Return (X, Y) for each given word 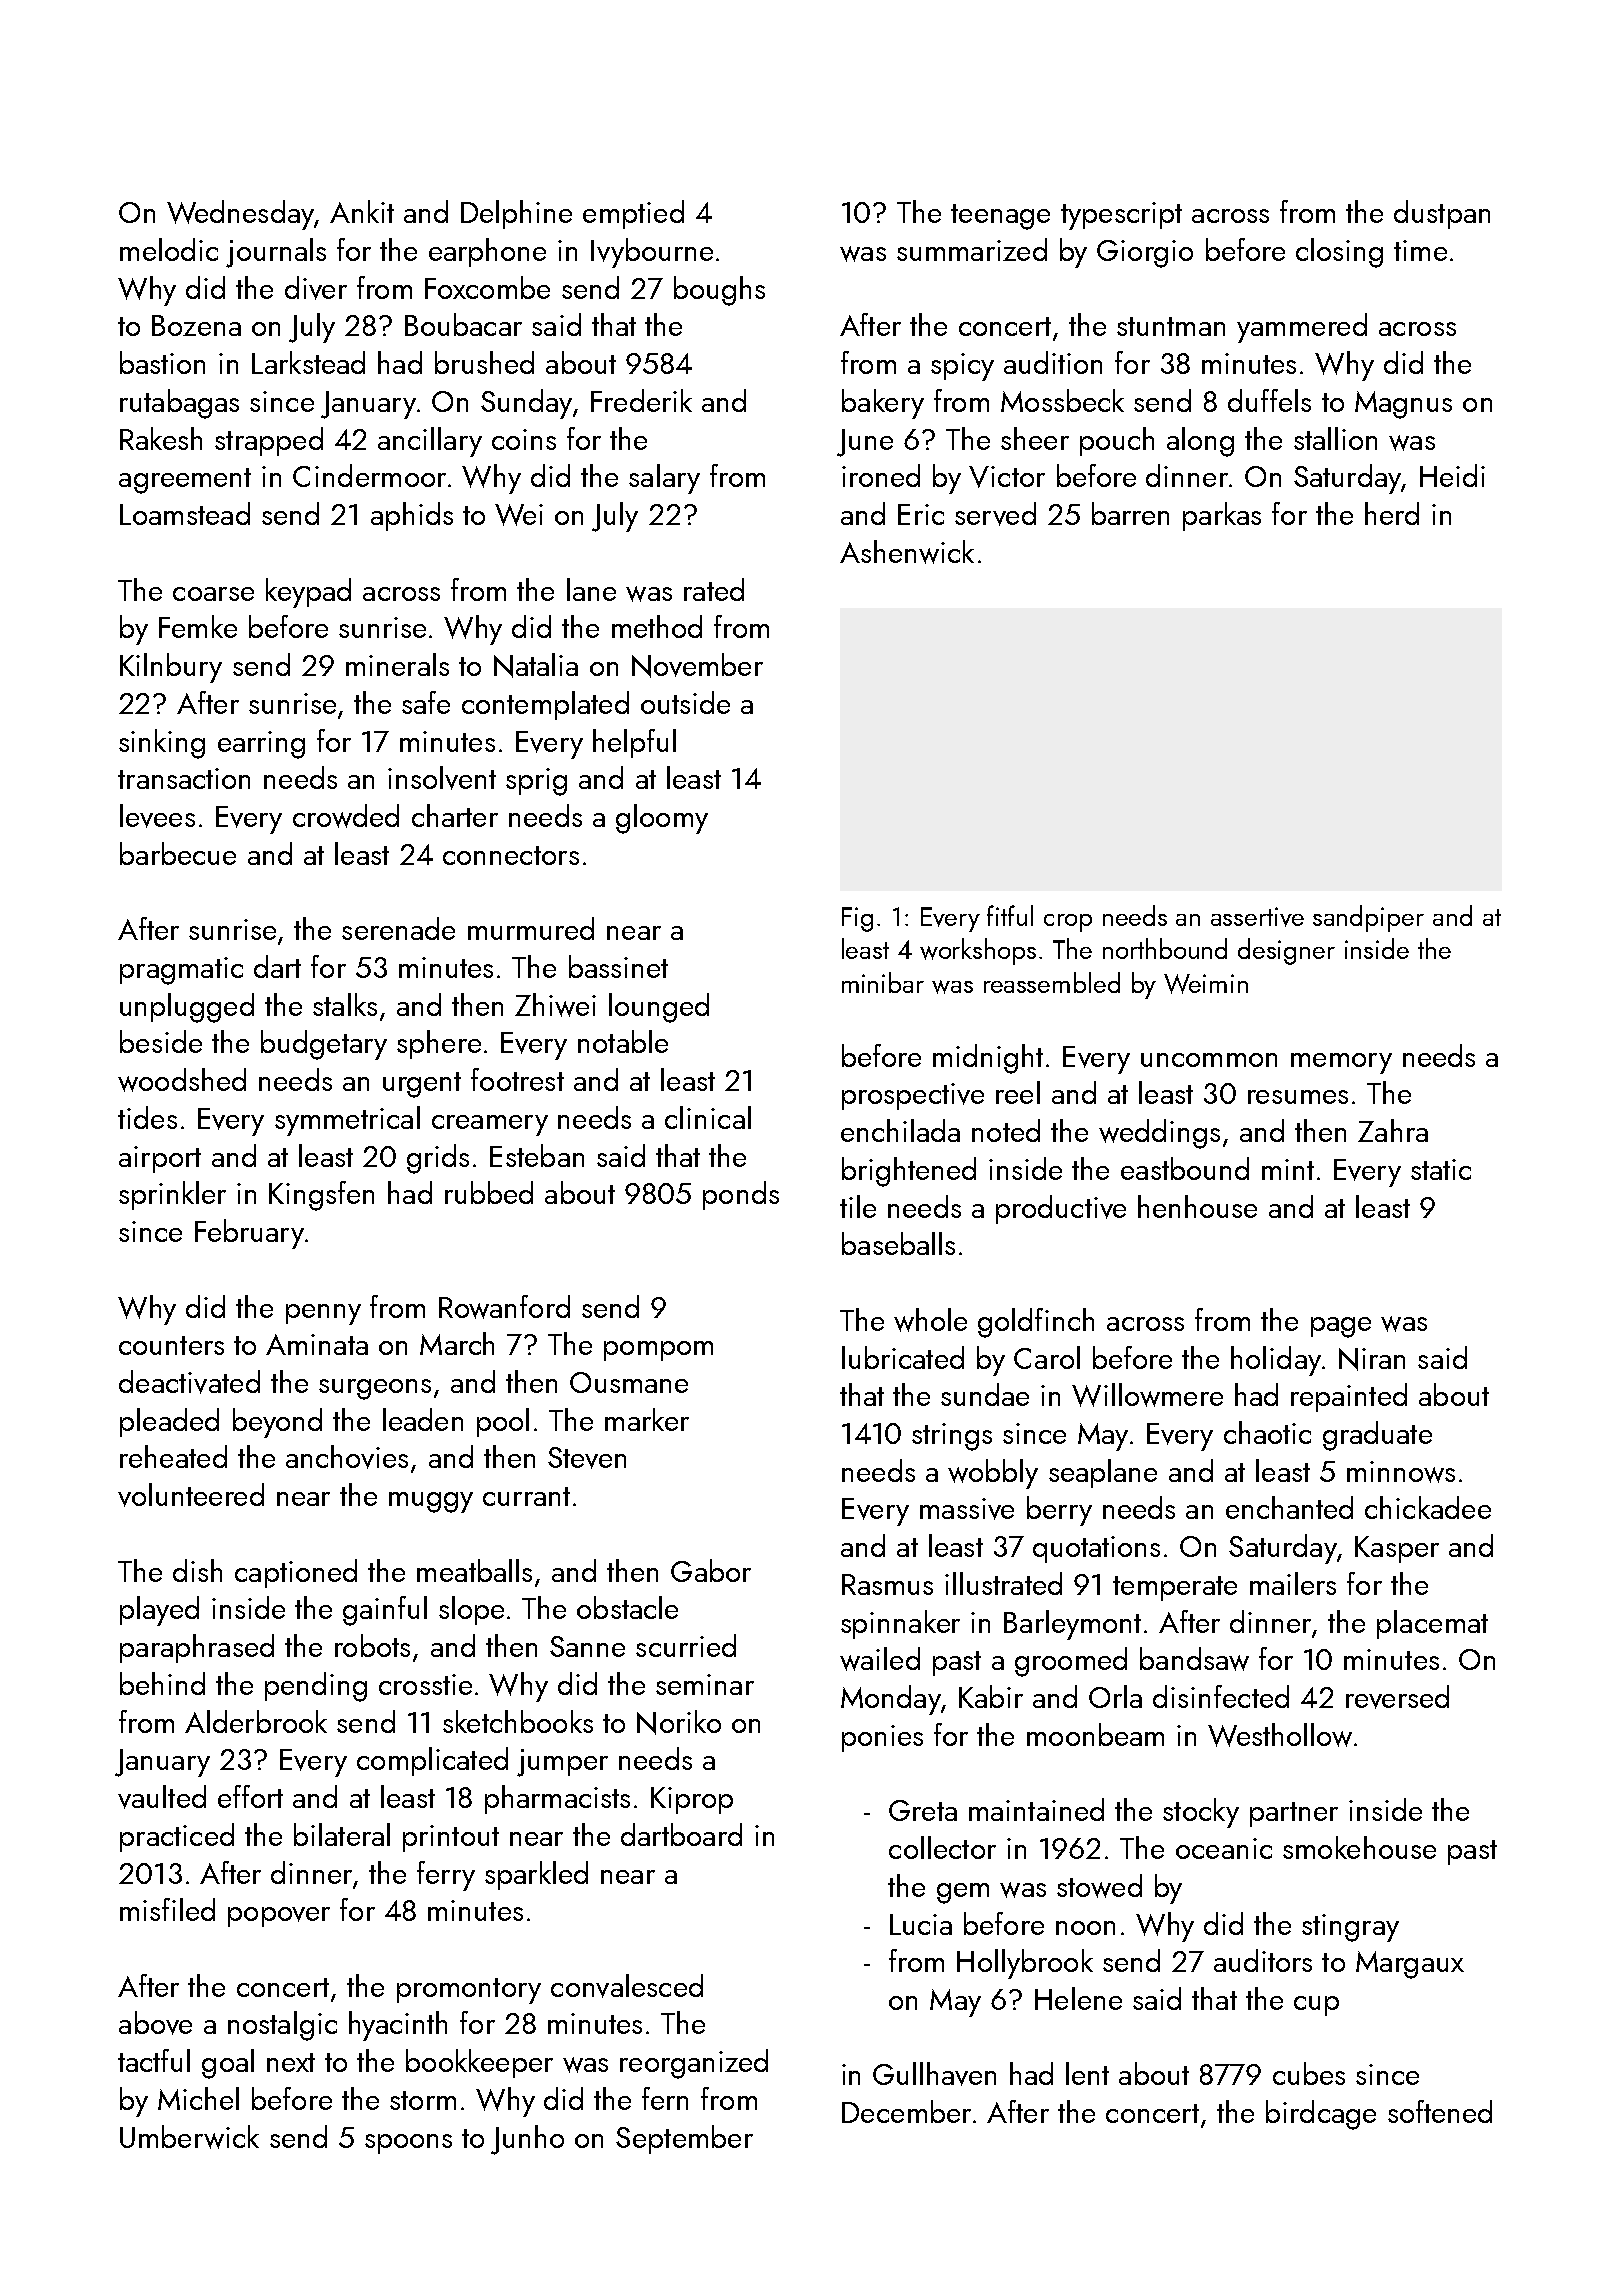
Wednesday (240, 215)
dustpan (1442, 214)
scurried (686, 1645)
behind (162, 1683)
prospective (913, 1096)
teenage (1000, 217)
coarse (213, 594)
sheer (1035, 438)
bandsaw (1194, 1659)
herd (1392, 513)
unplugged (187, 1008)
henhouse (1197, 1206)
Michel (198, 2098)
